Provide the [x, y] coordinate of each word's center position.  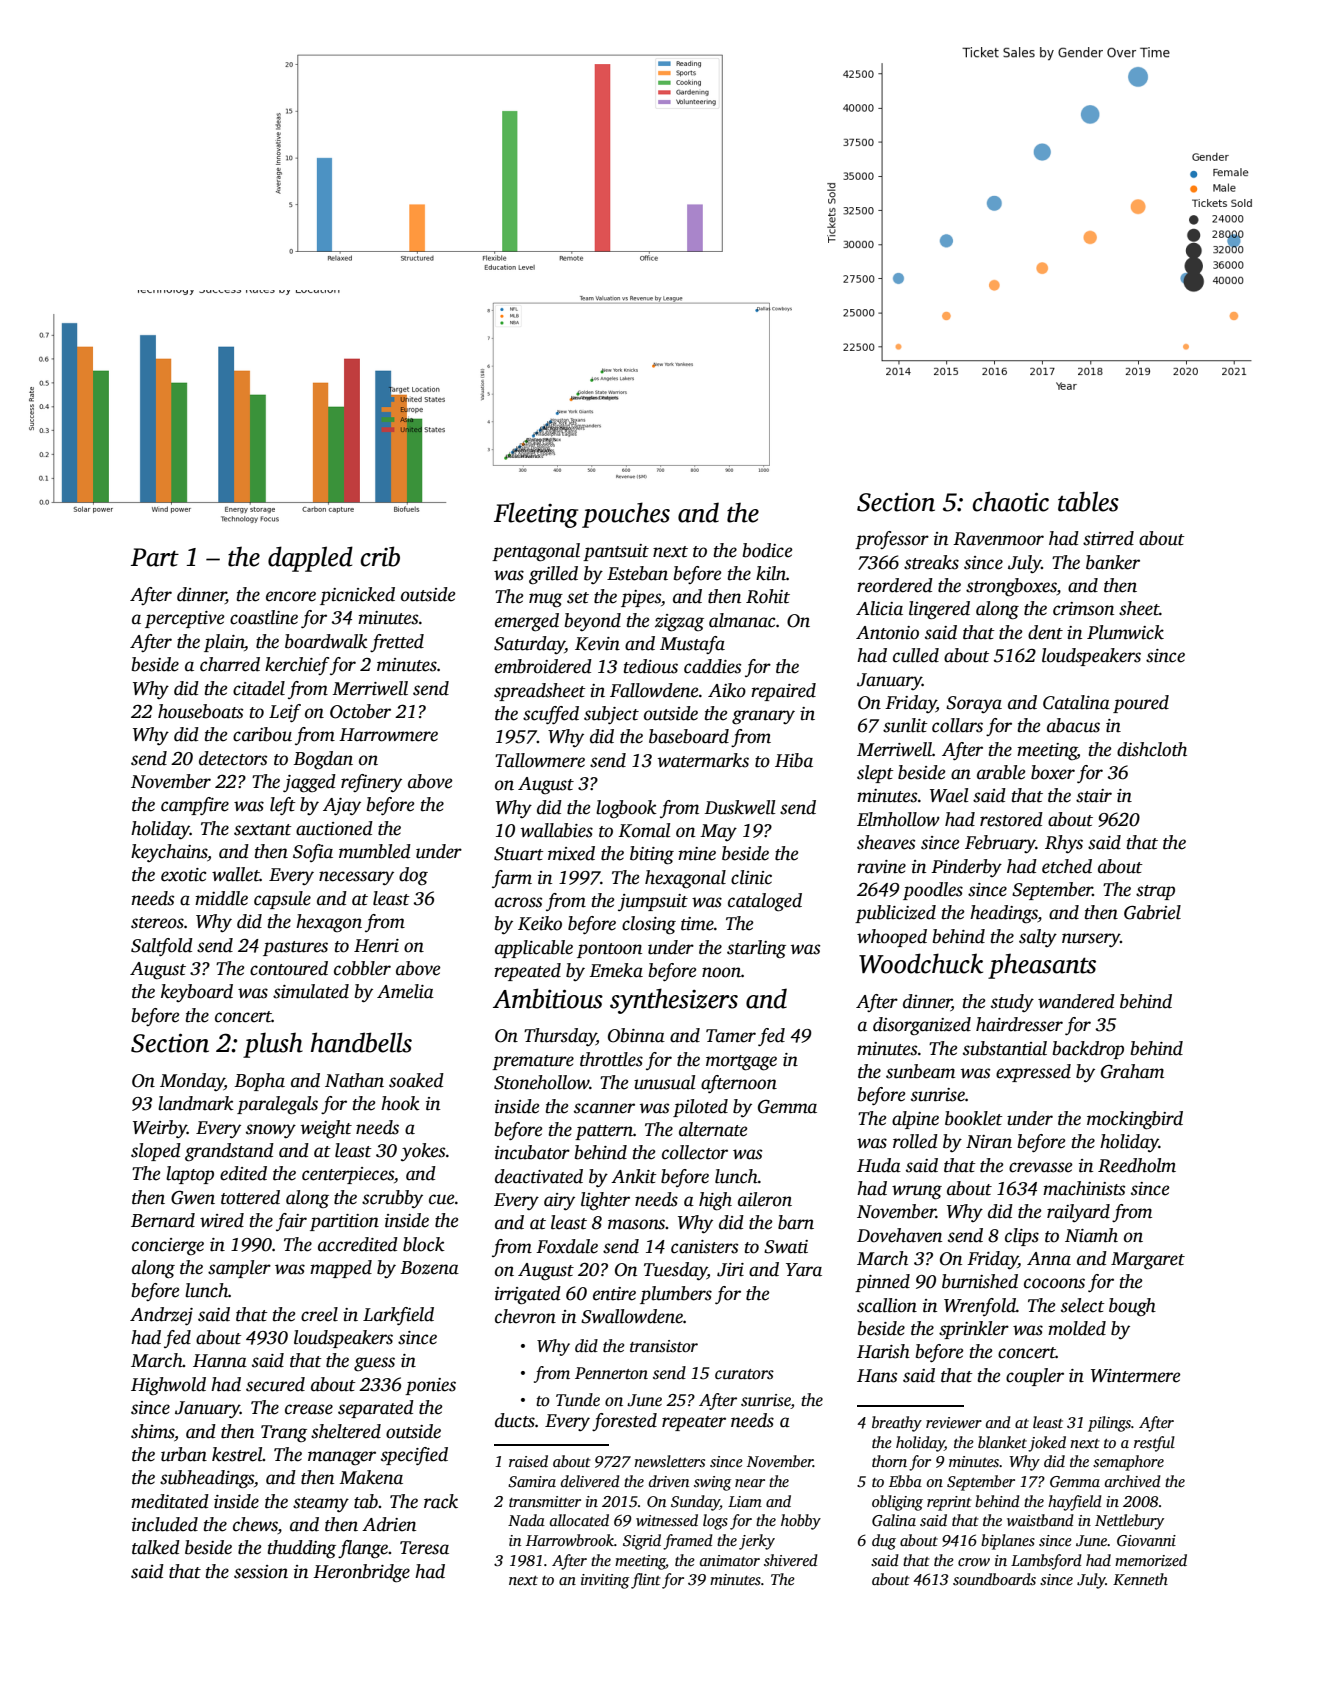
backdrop [1088, 1050]
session [261, 1572]
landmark [196, 1103]
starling [756, 949]
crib [380, 556]
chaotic [1011, 501]
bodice [768, 550]
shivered [791, 1560]
